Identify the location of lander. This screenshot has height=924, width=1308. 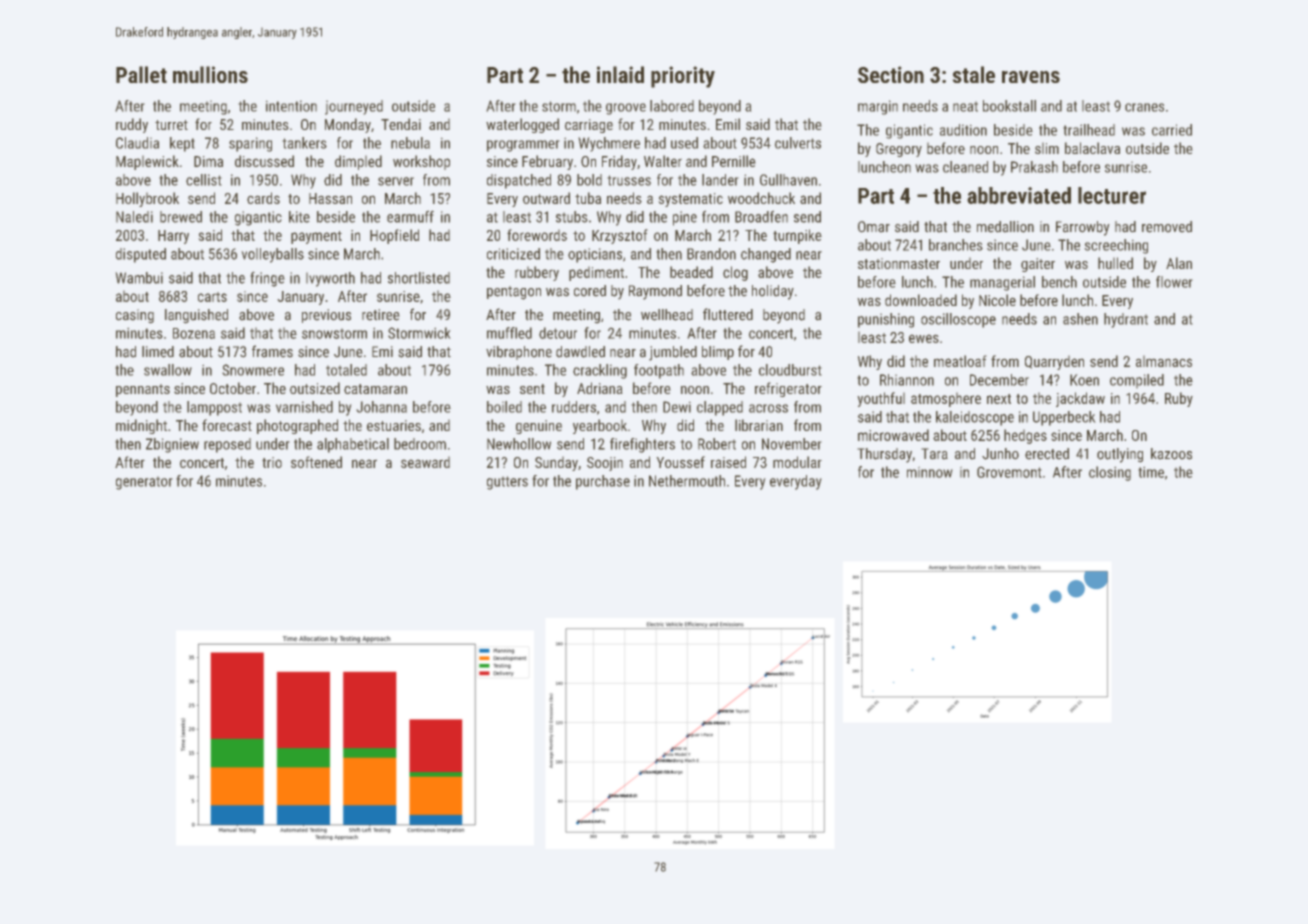
(720, 180).
